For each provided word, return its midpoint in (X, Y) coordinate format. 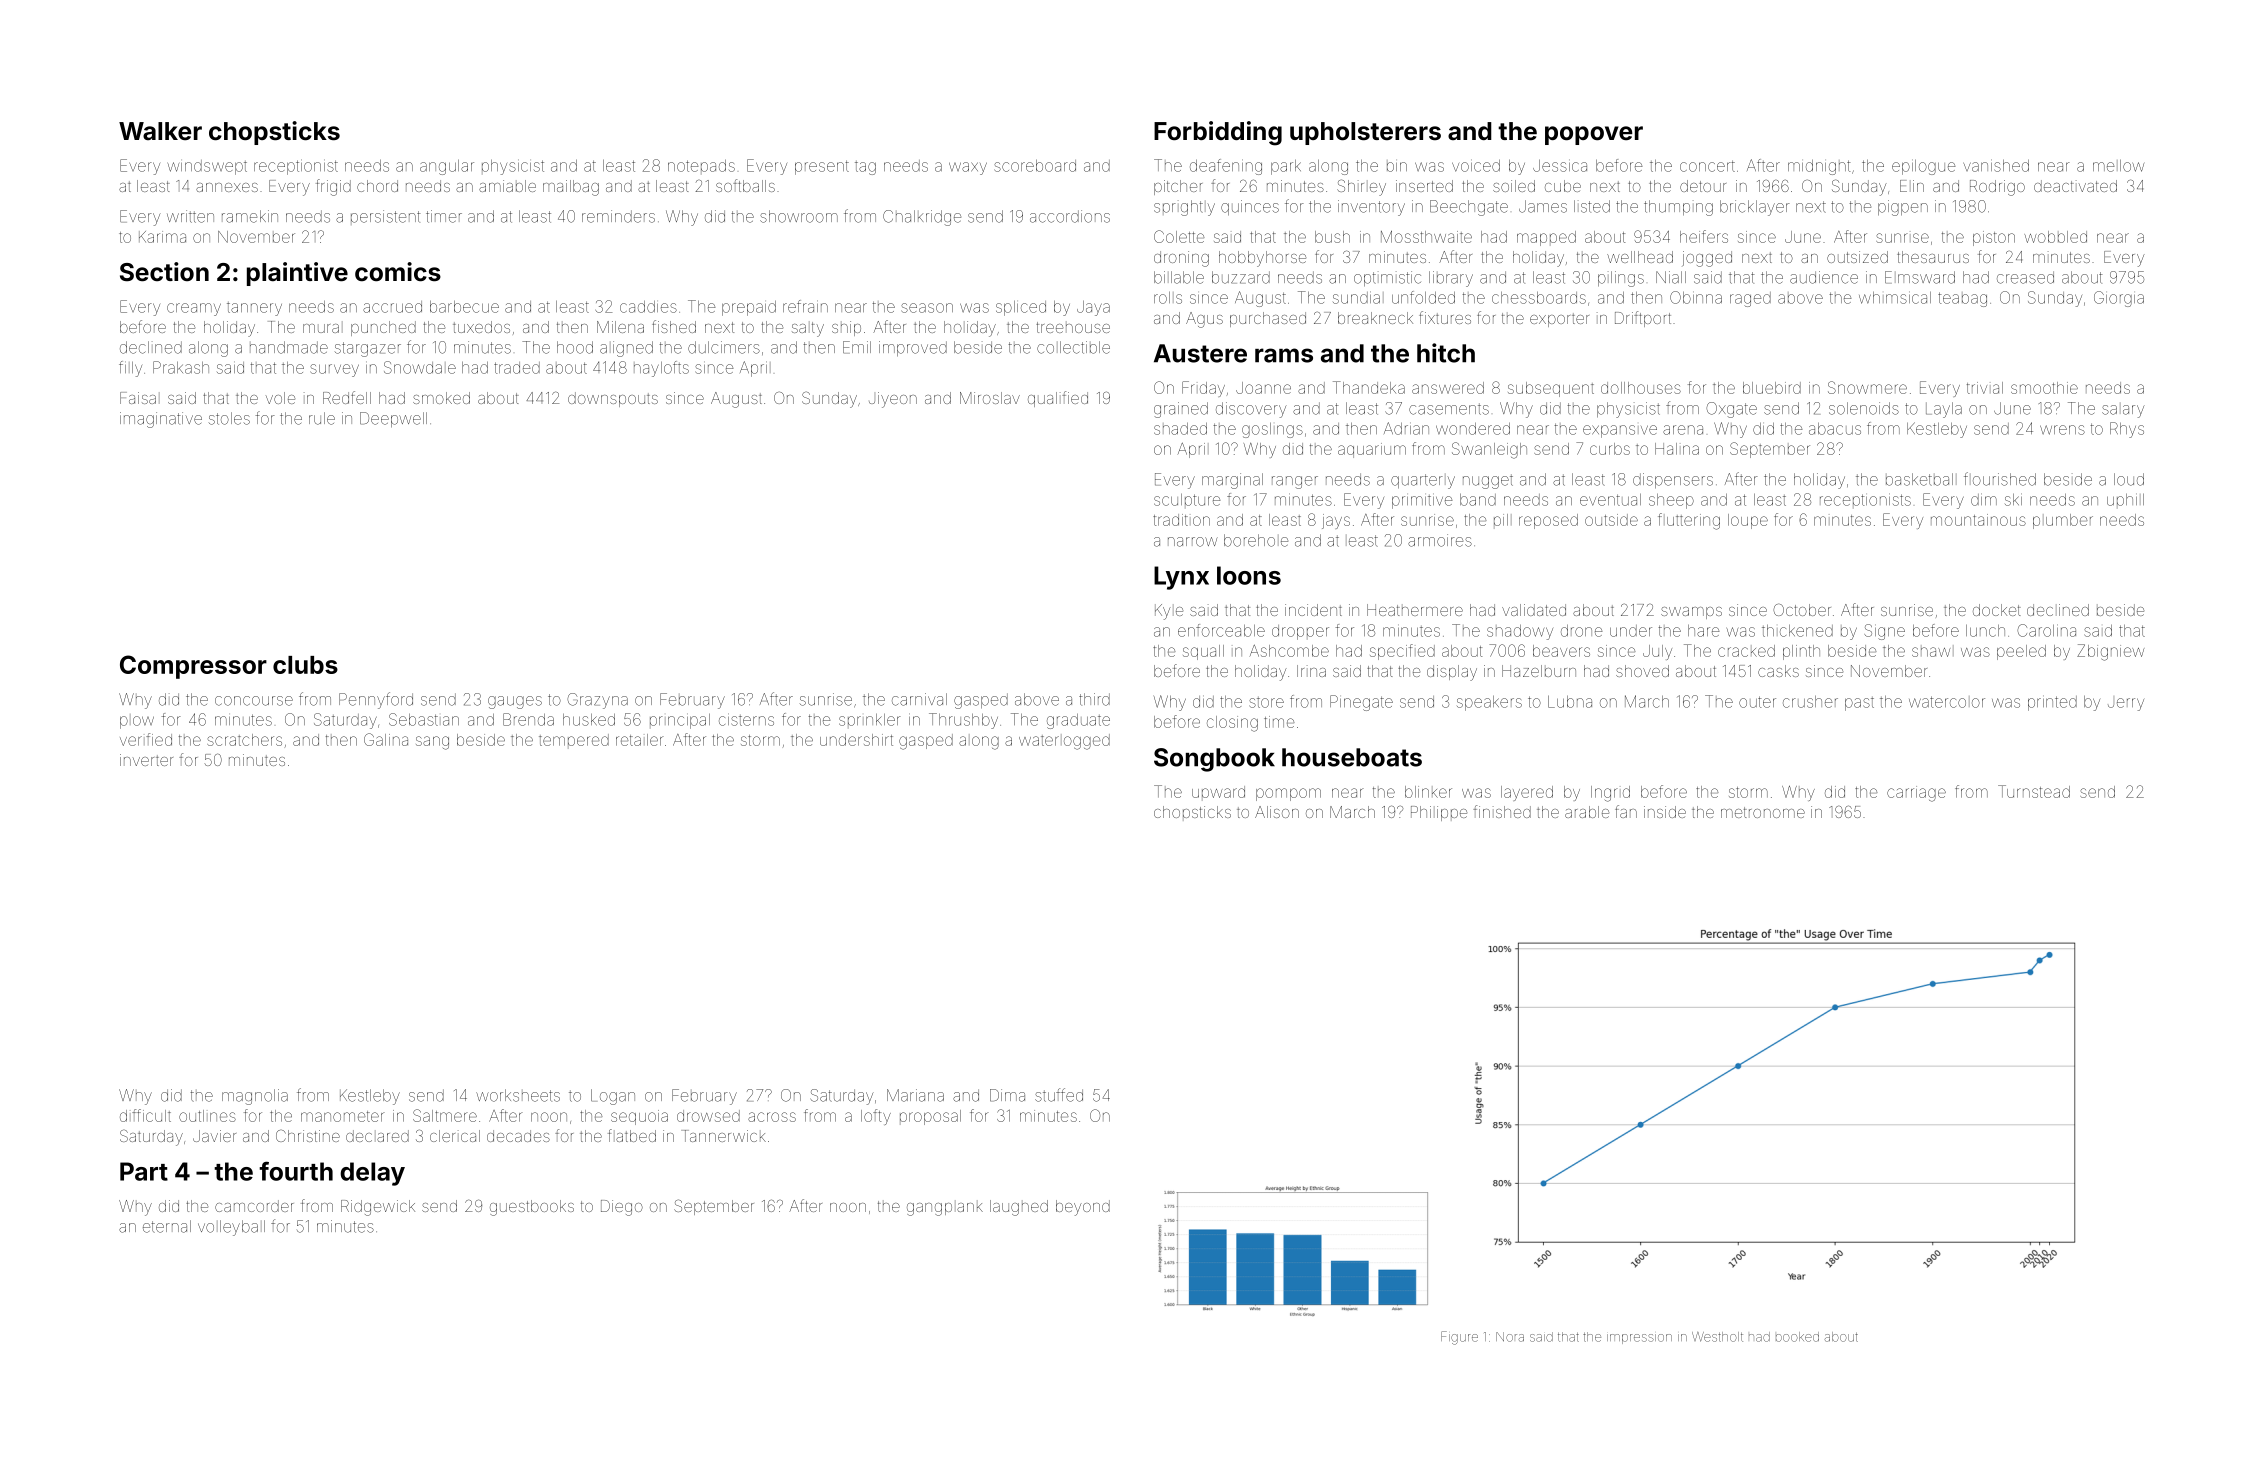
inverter (146, 760)
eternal (167, 1226)
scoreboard (1035, 166)
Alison (1277, 812)
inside (1665, 812)
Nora (1510, 1337)
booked (1797, 1337)
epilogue (1924, 167)
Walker (160, 131)
